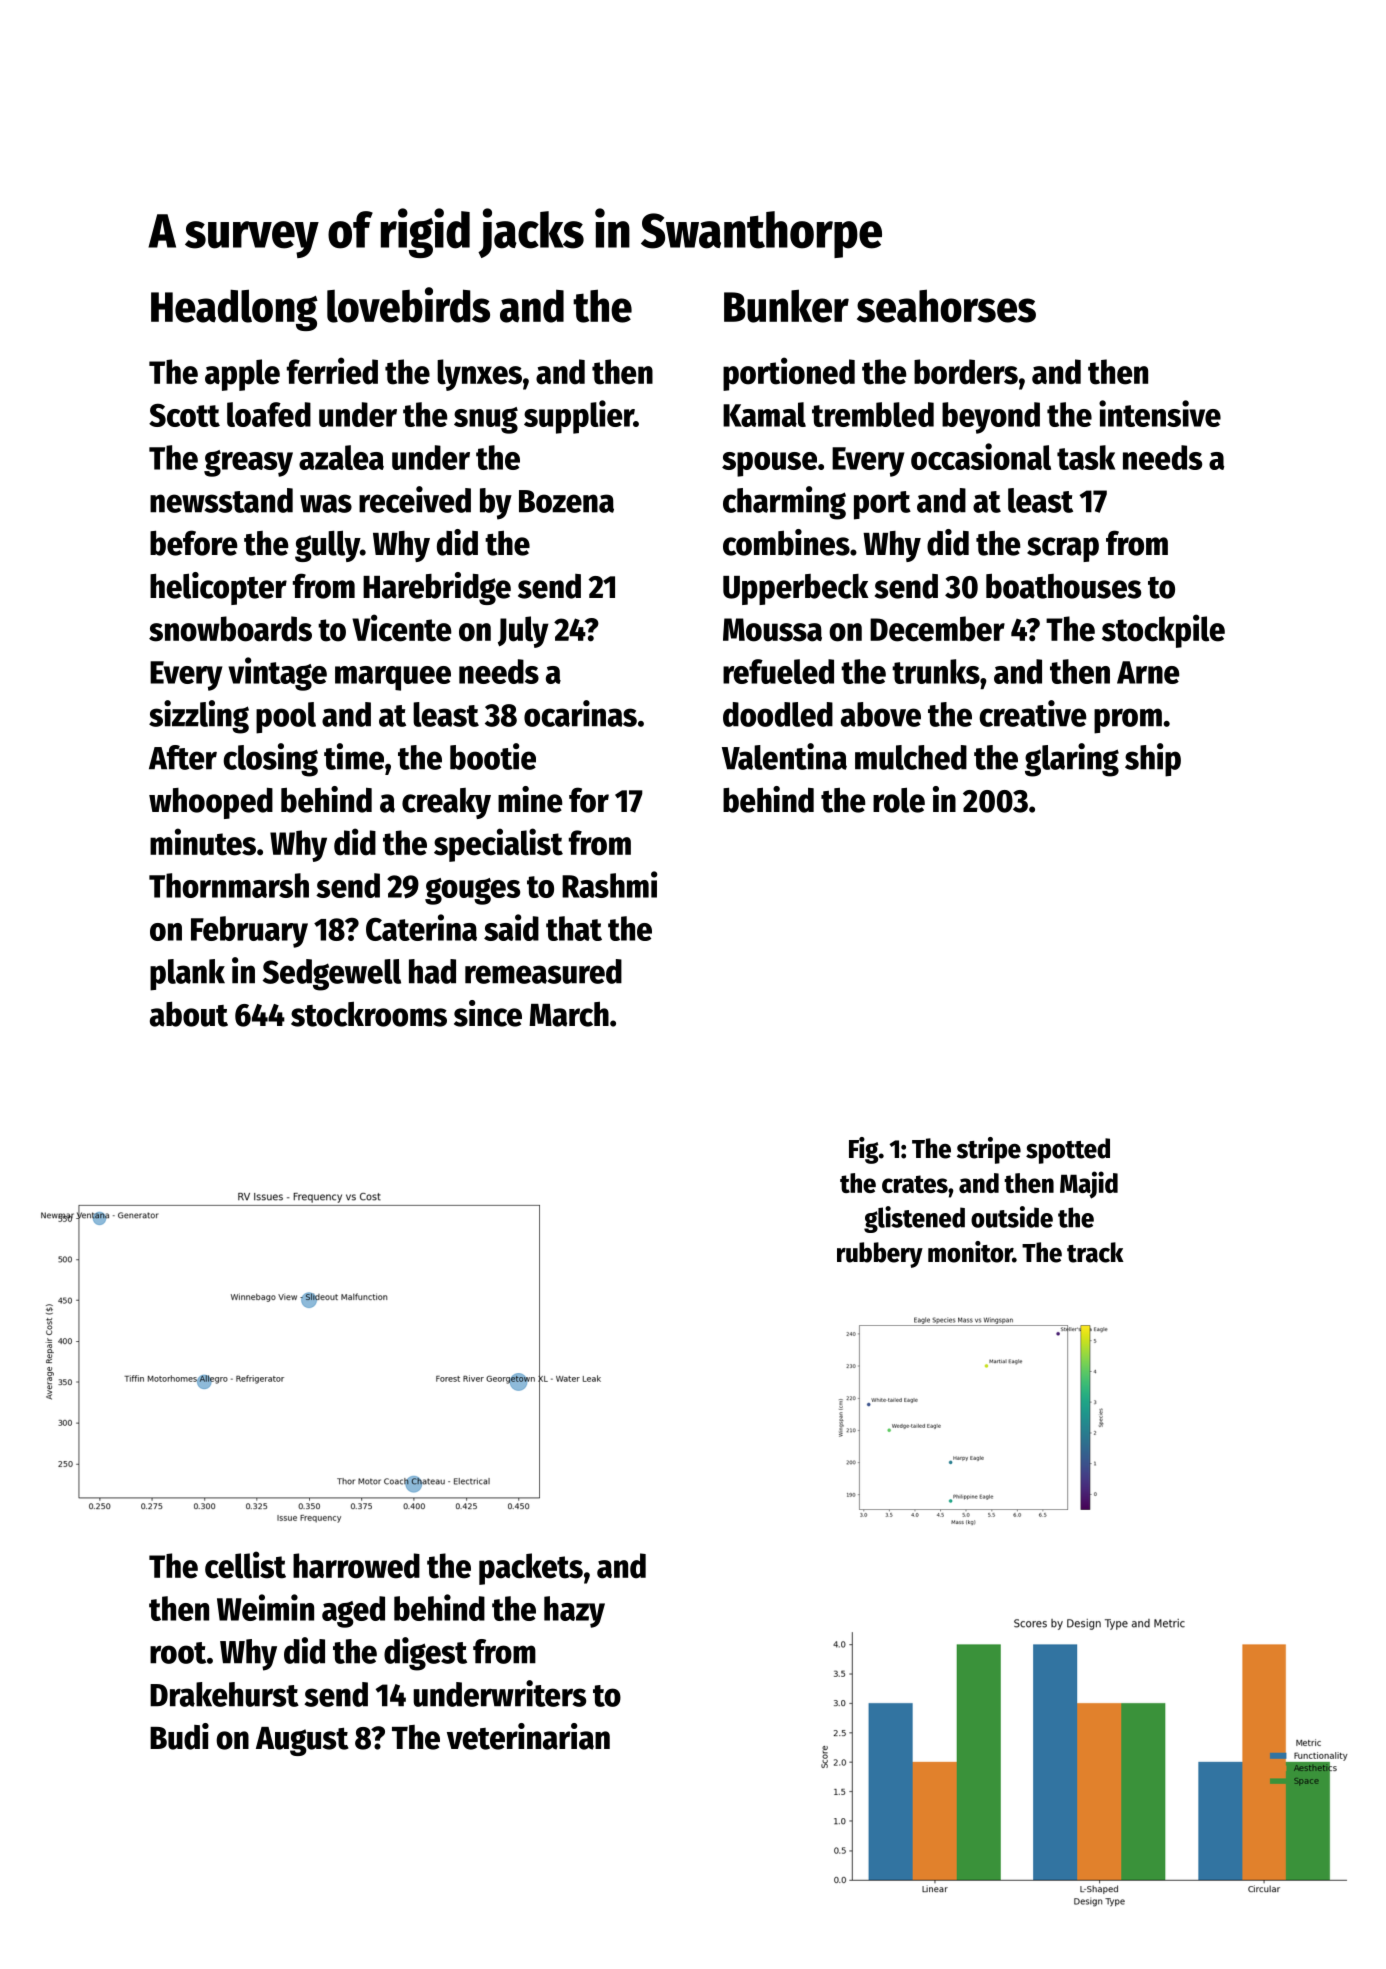  What do you see at coordinates (446, 803) in the image?
I see `creaky` at bounding box center [446, 803].
